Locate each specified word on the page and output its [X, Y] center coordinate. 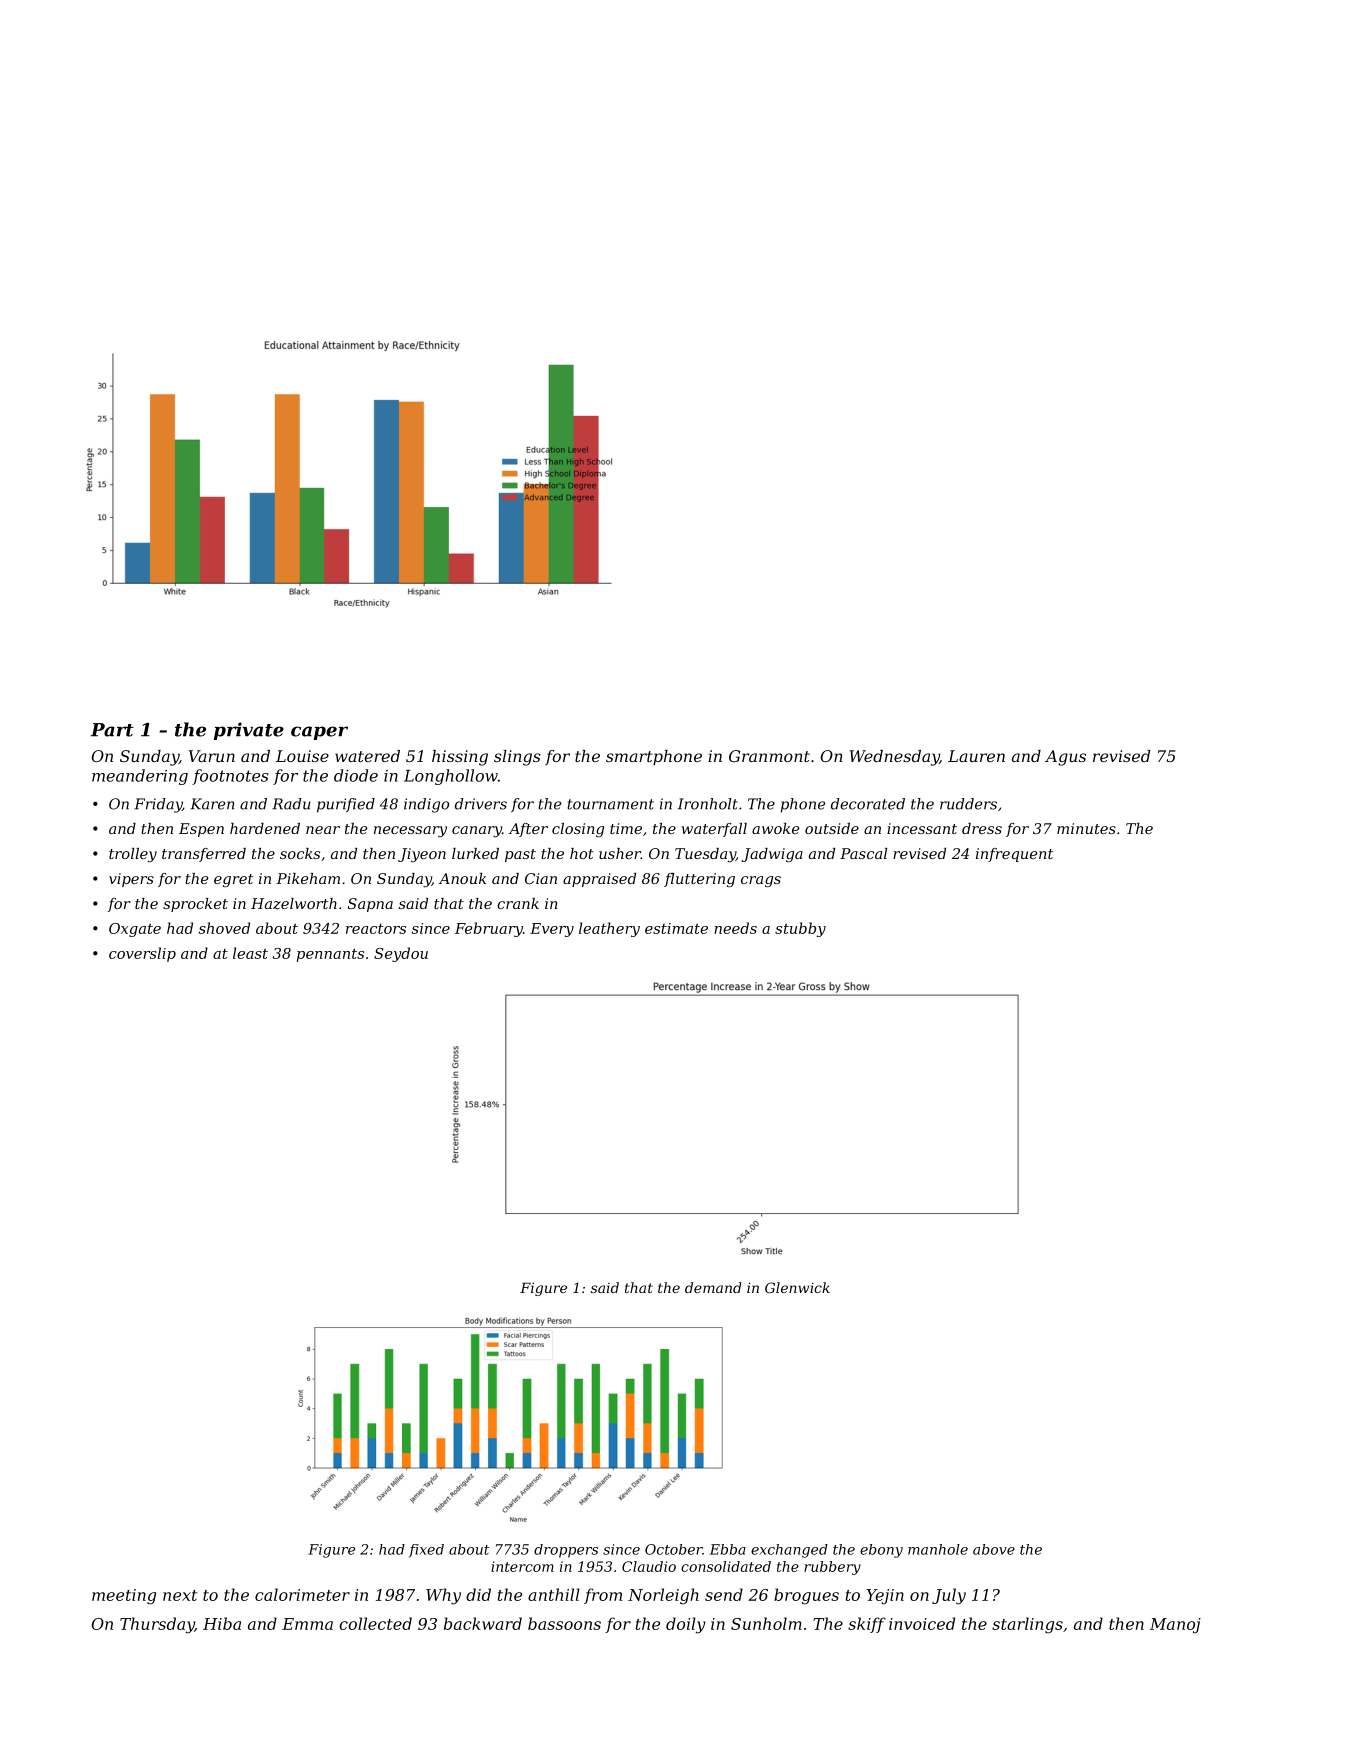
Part [112, 730]
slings [517, 758]
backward [483, 1623]
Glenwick [797, 1287]
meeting [124, 1597]
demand [713, 1287]
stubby [800, 929]
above [994, 1549]
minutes [1086, 828]
